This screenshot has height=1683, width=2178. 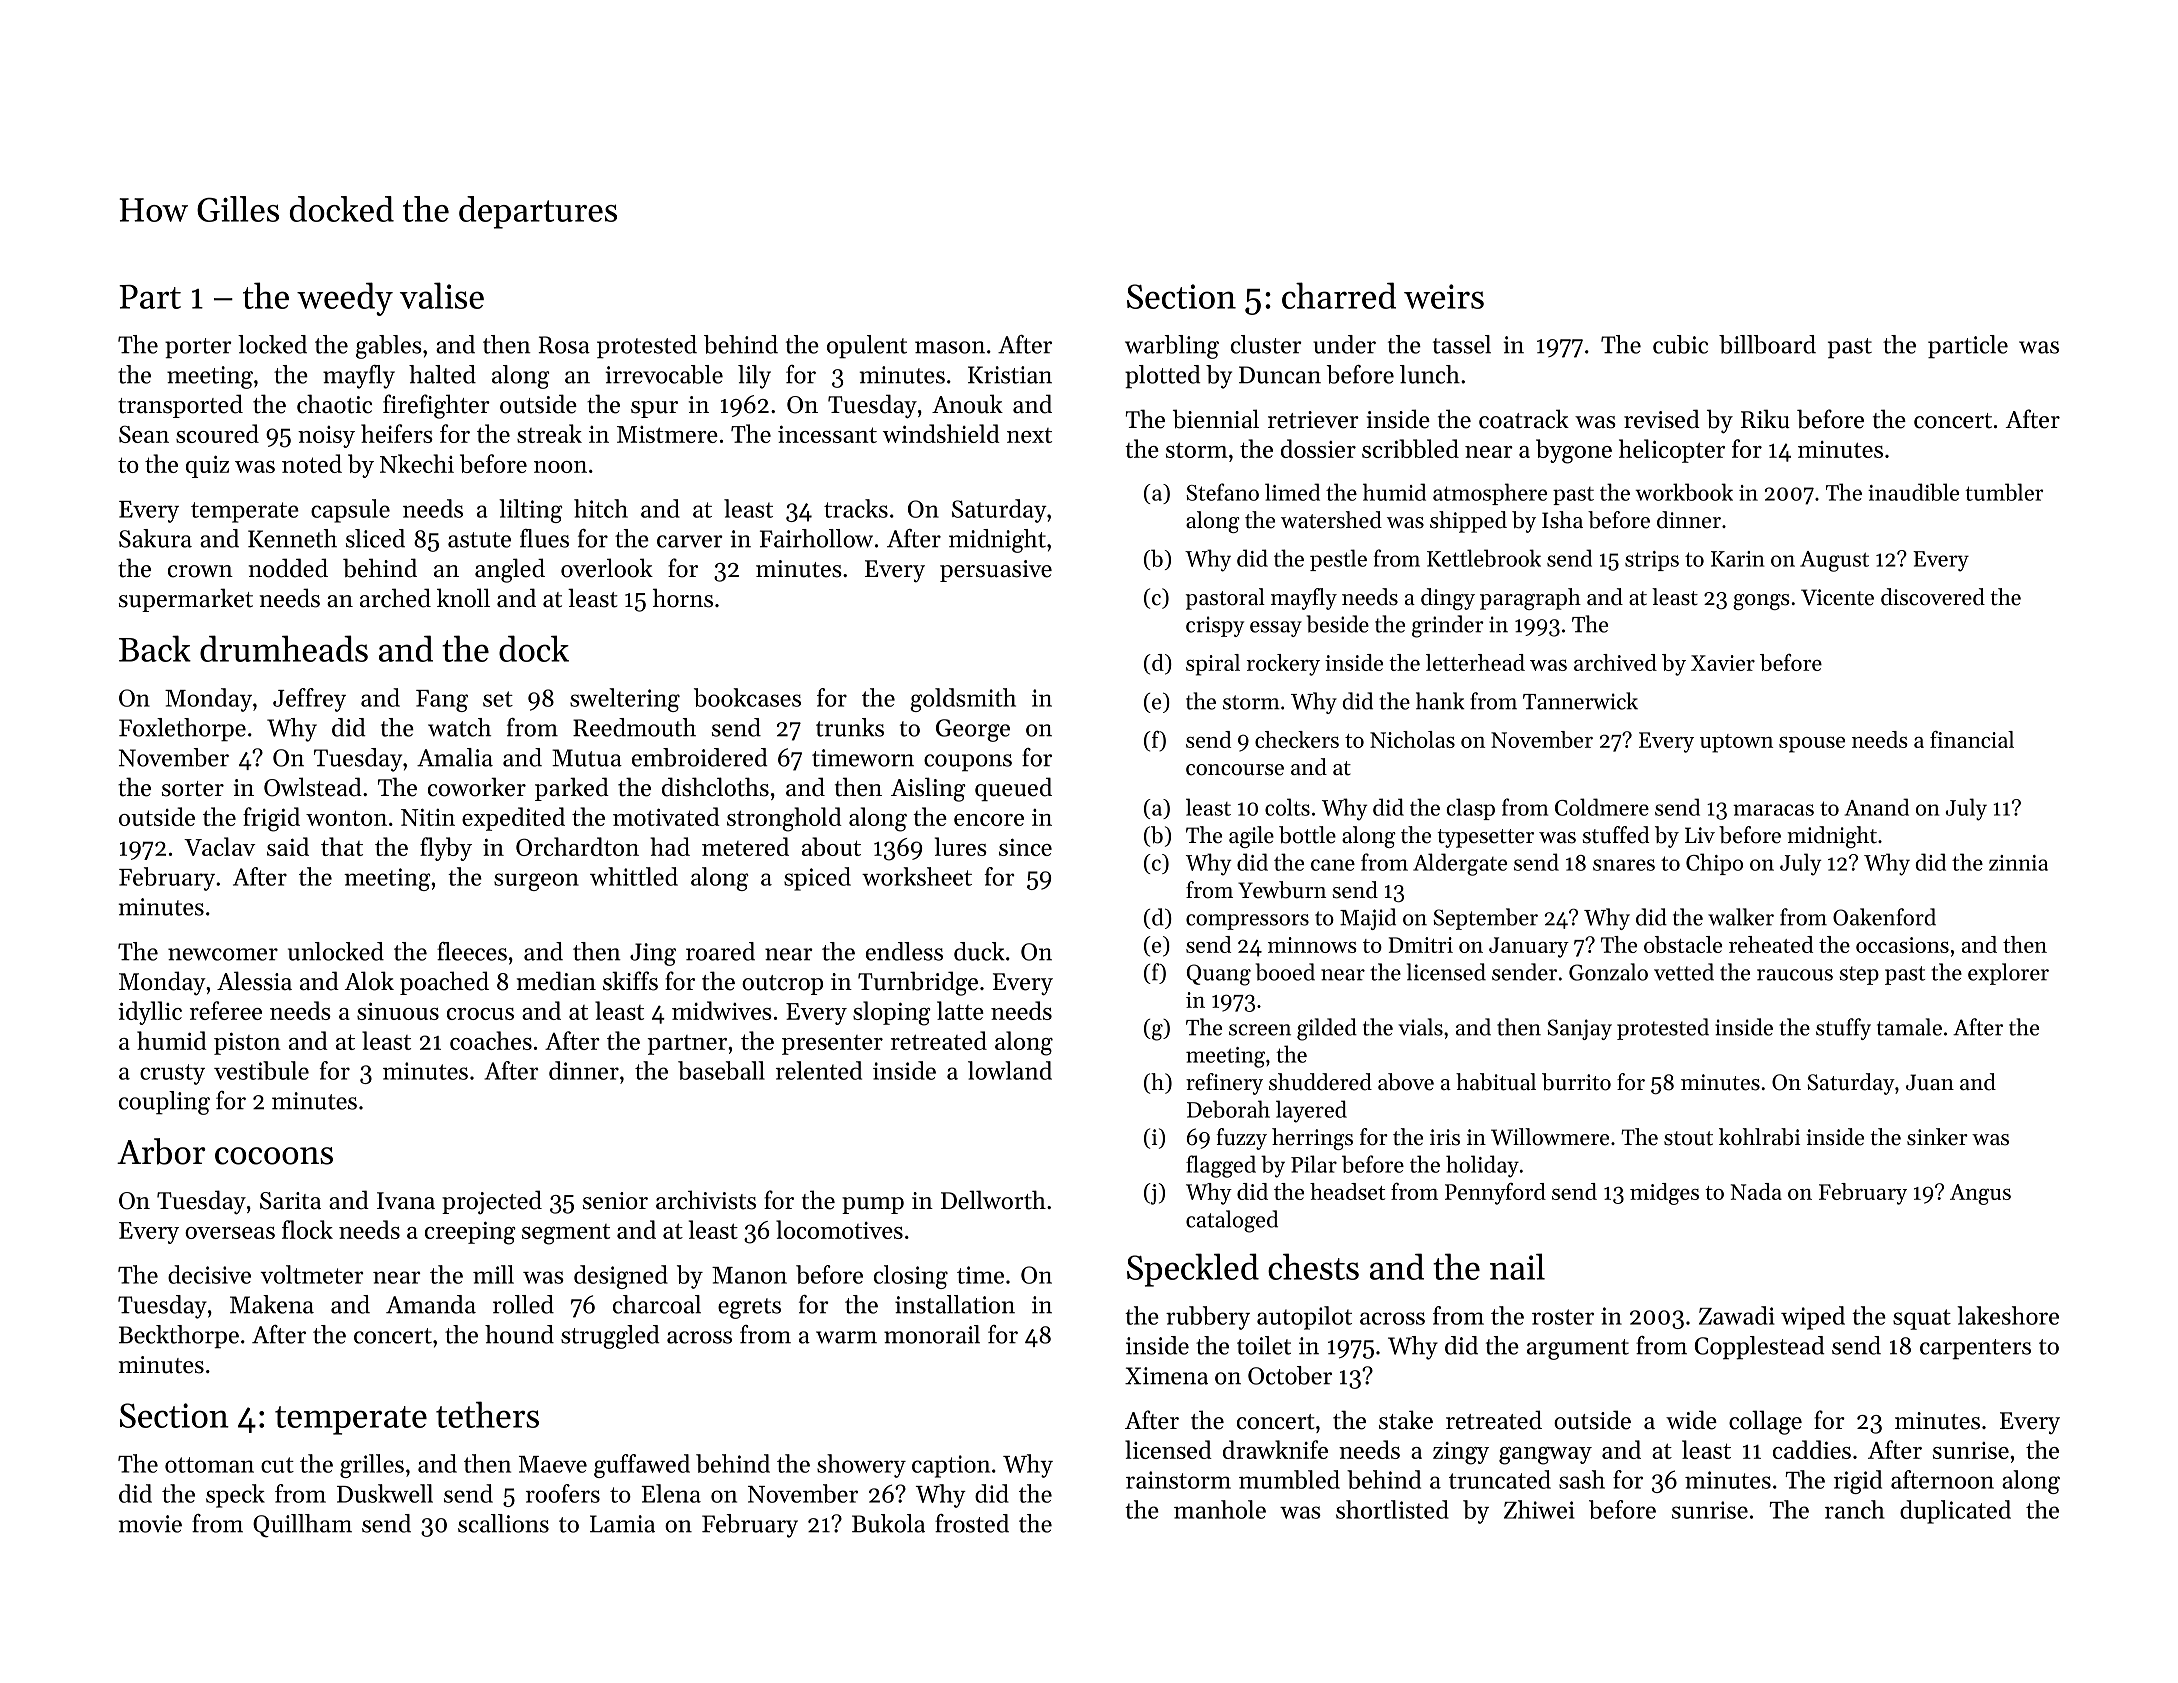 What do you see at coordinates (1767, 344) in the screenshot?
I see `billboard` at bounding box center [1767, 344].
